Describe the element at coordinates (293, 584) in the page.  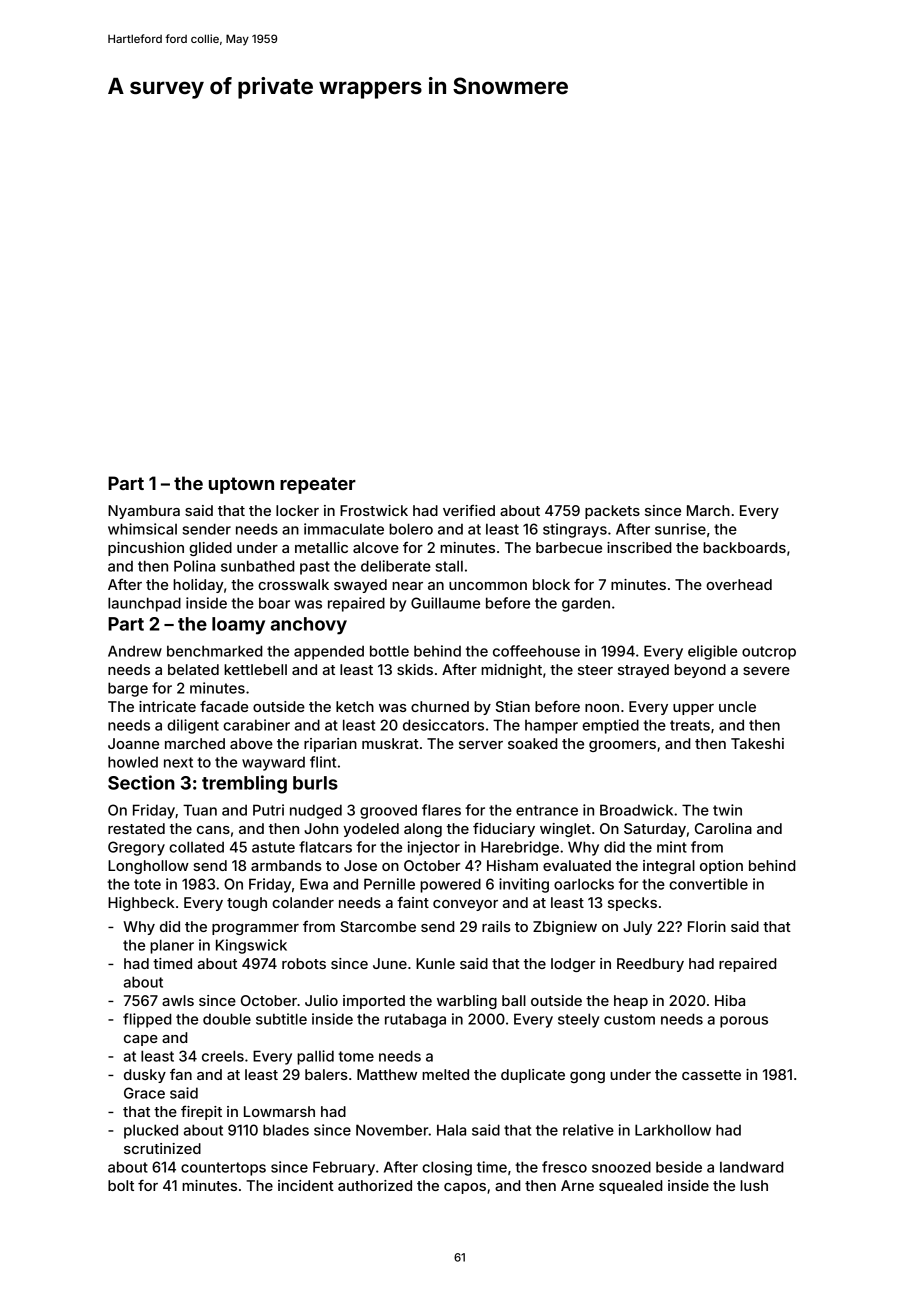
I see `crosswalk` at that location.
